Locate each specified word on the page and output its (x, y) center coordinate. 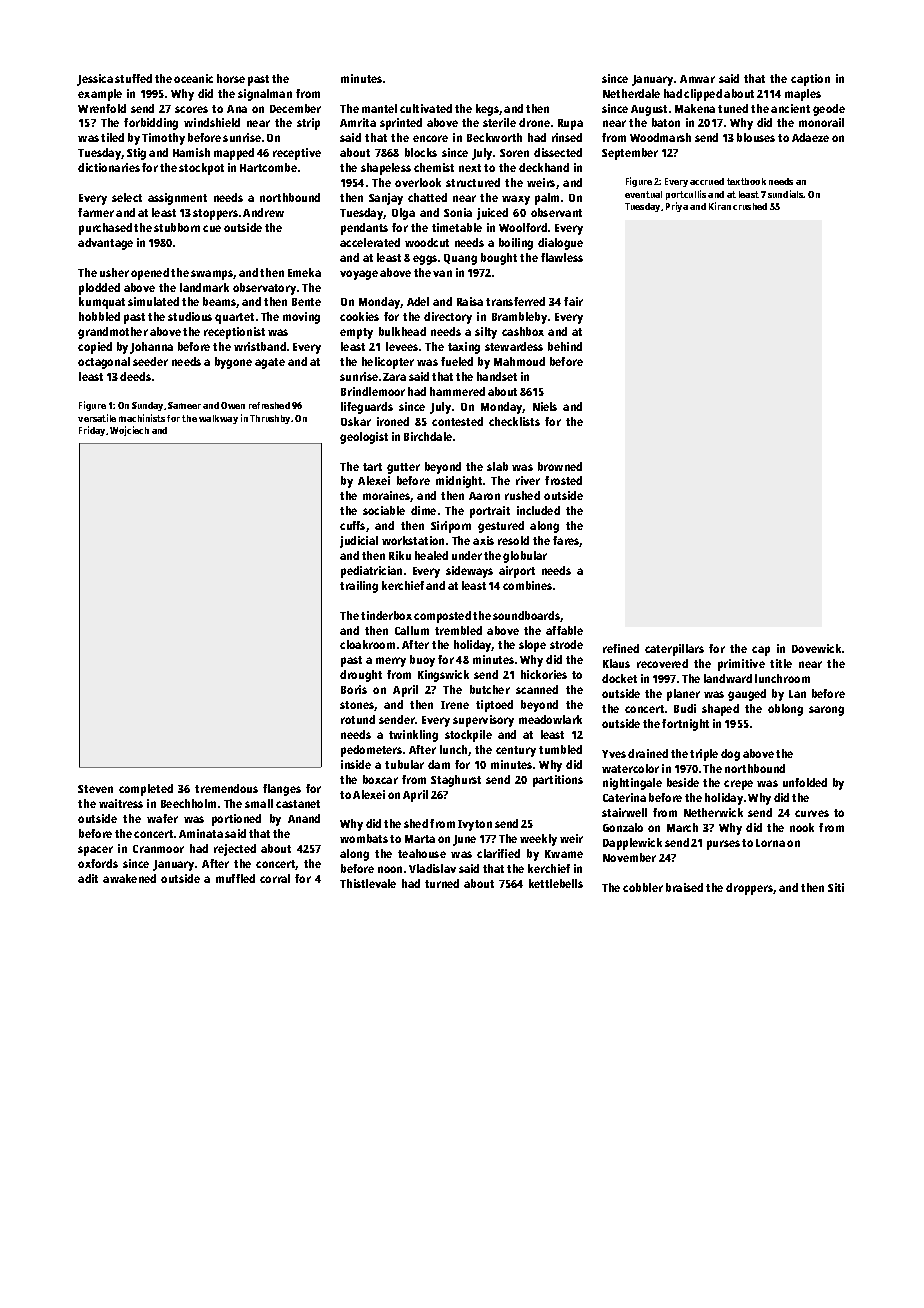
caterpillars (674, 650)
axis (483, 540)
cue (212, 228)
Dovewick (816, 648)
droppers (749, 889)
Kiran (720, 206)
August (649, 110)
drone (534, 122)
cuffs (352, 525)
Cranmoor (158, 849)
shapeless (386, 169)
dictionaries (109, 167)
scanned (537, 689)
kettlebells (556, 883)
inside (356, 764)
